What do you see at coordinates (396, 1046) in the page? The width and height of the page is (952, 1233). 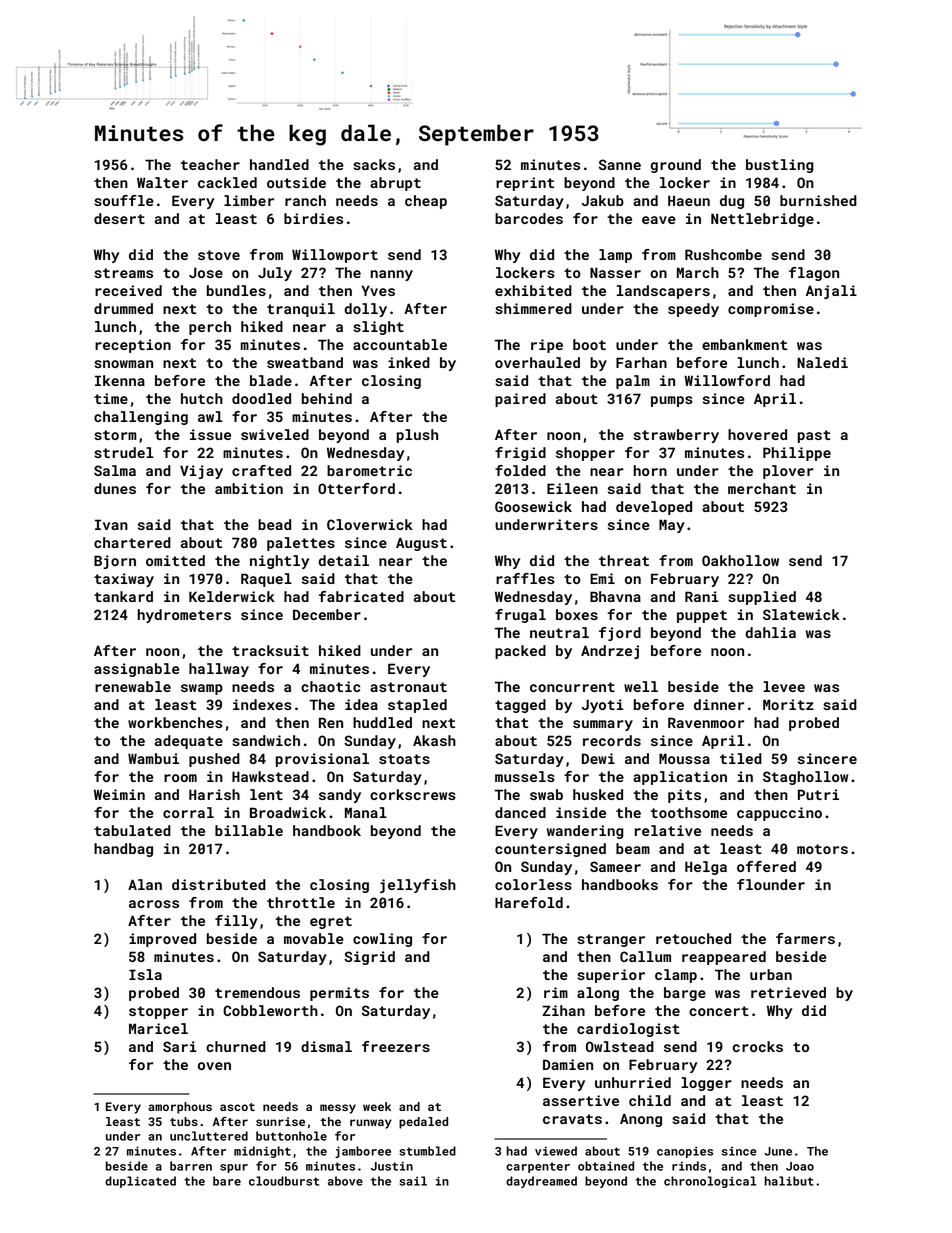 I see `freezers` at bounding box center [396, 1046].
